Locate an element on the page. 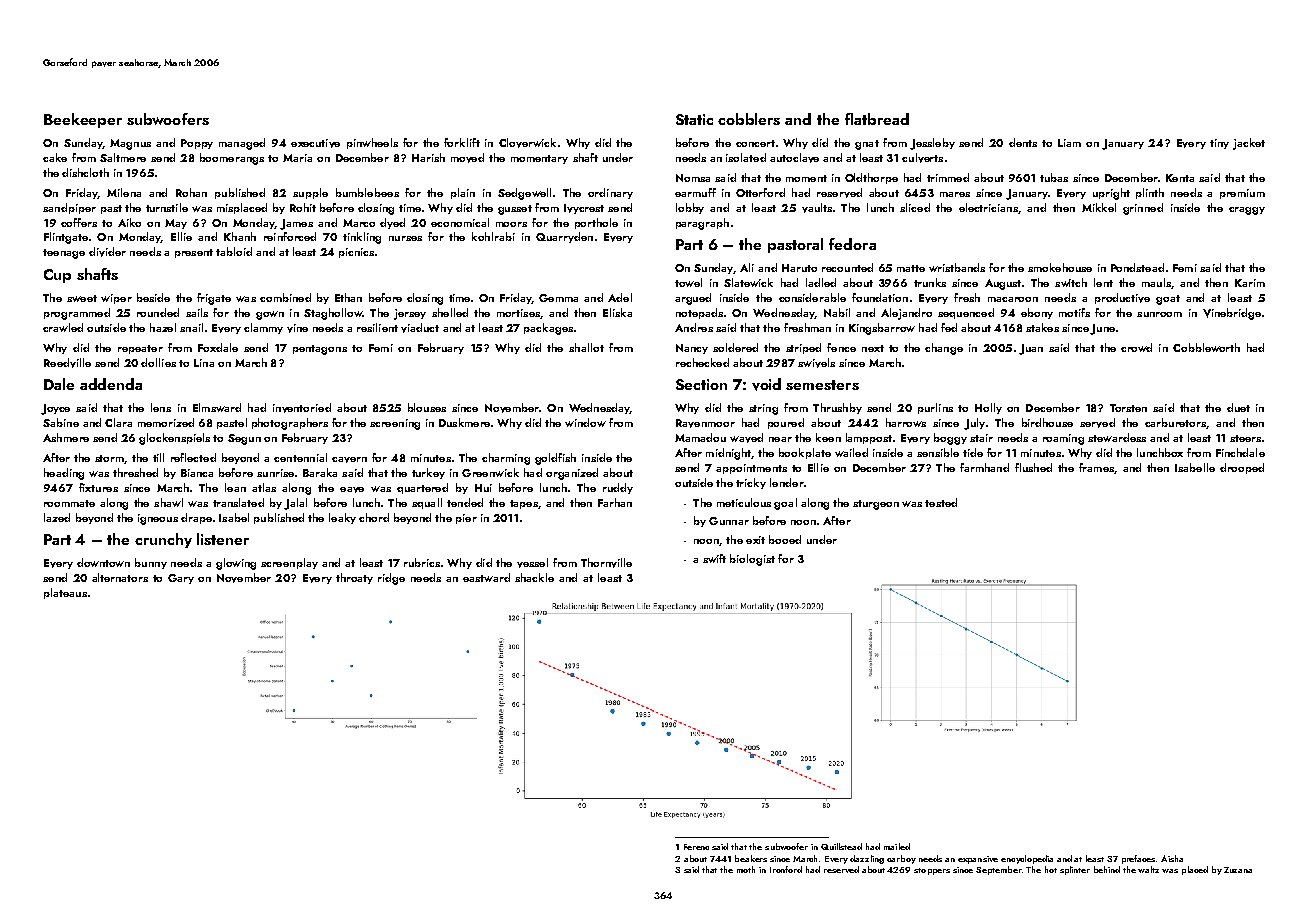  Liam is located at coordinates (1069, 143).
